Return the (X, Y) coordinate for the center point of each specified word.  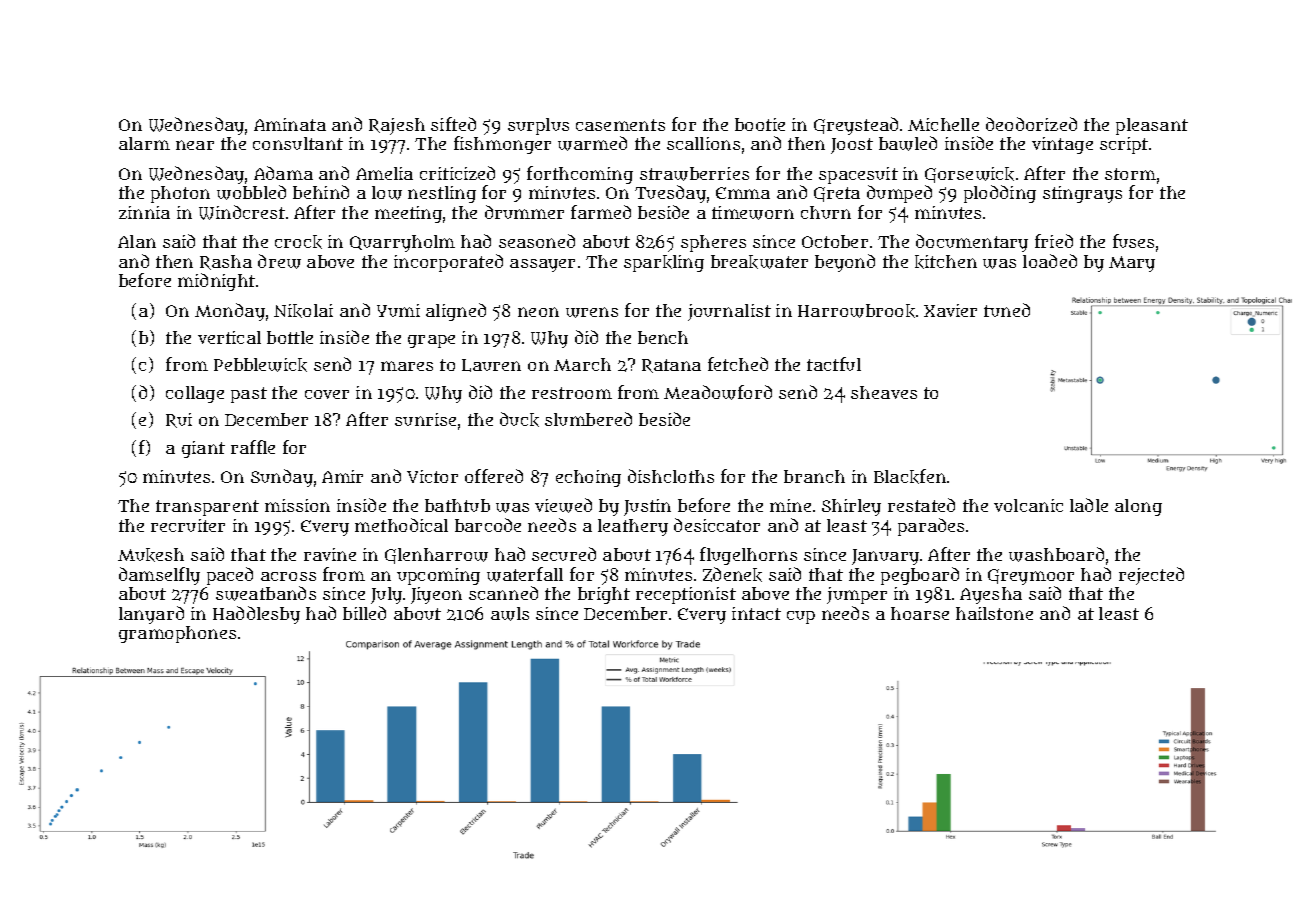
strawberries (694, 174)
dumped (899, 194)
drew (279, 261)
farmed (601, 212)
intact (756, 613)
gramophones (177, 634)
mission (297, 505)
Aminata (290, 124)
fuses (1133, 241)
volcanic (1028, 505)
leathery (633, 527)
